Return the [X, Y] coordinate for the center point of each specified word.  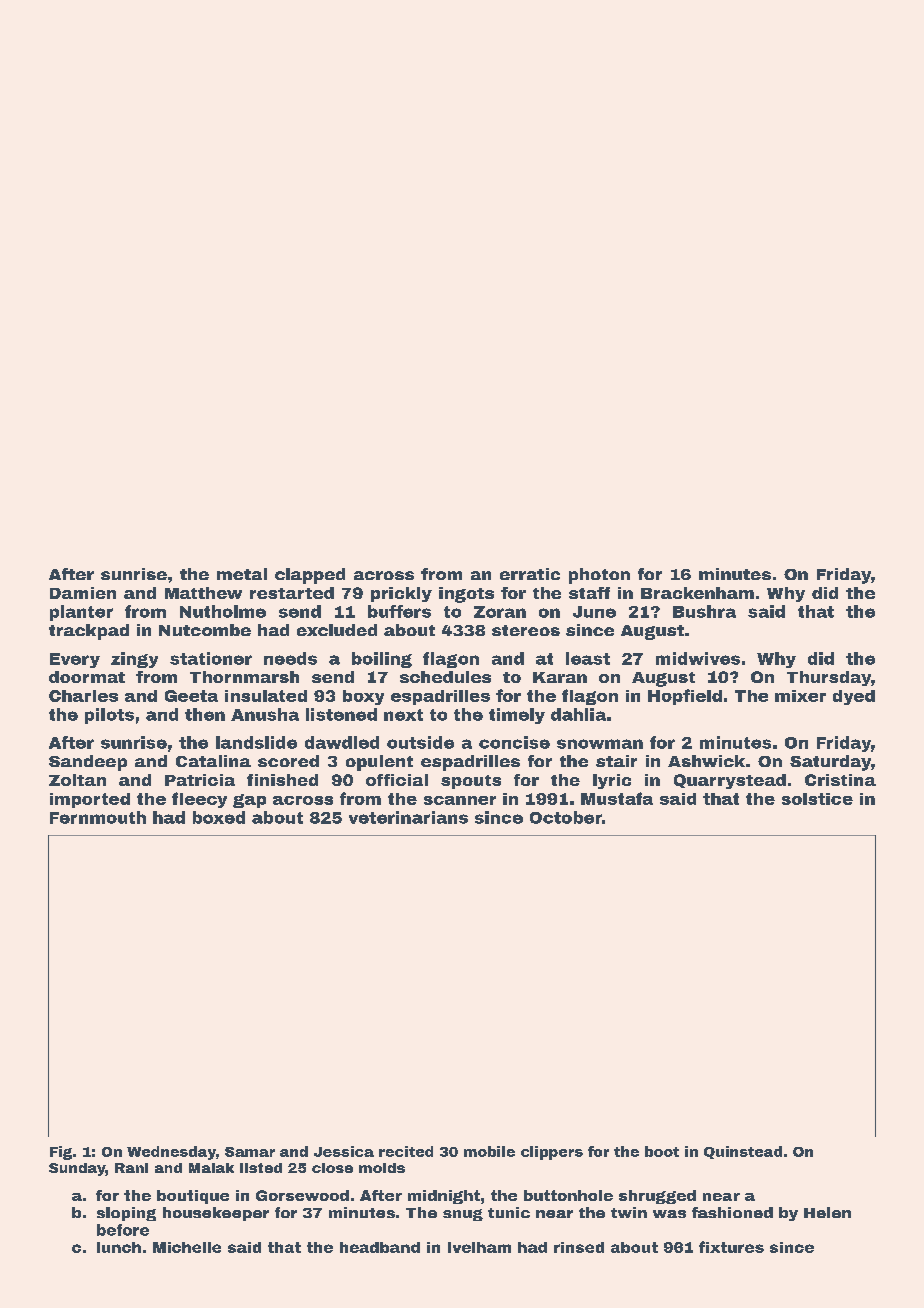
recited [406, 1151]
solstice [817, 799]
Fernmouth [98, 817]
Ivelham [479, 1247]
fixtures [731, 1247]
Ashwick [706, 761]
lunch [119, 1247]
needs [290, 658]
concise [514, 742]
